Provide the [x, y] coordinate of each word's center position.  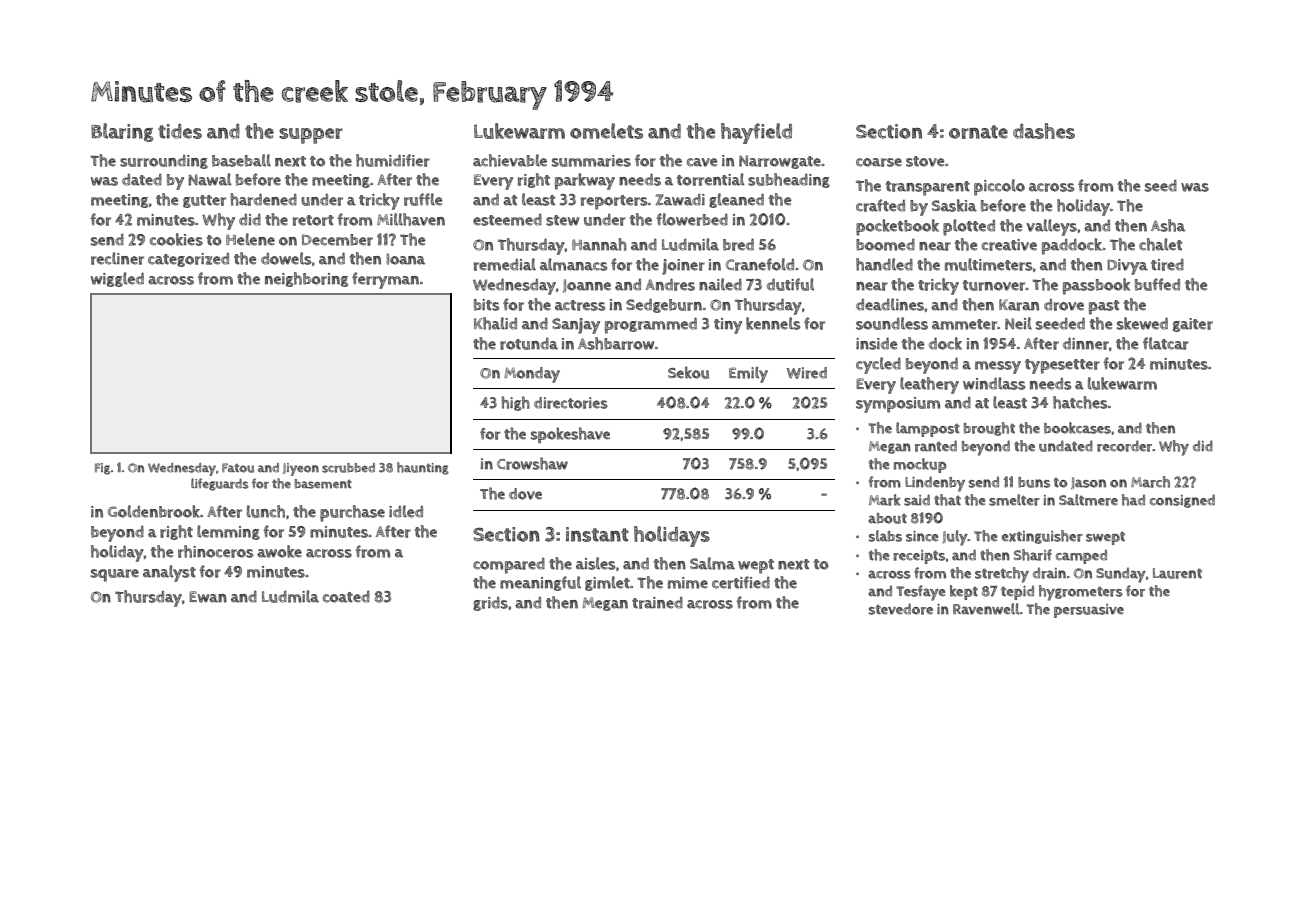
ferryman [385, 280]
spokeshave [570, 435]
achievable [510, 160]
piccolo [999, 187]
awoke [279, 551]
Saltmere [1088, 500]
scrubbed [348, 468]
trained [657, 603]
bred [738, 244]
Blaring [122, 132]
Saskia [954, 205]
